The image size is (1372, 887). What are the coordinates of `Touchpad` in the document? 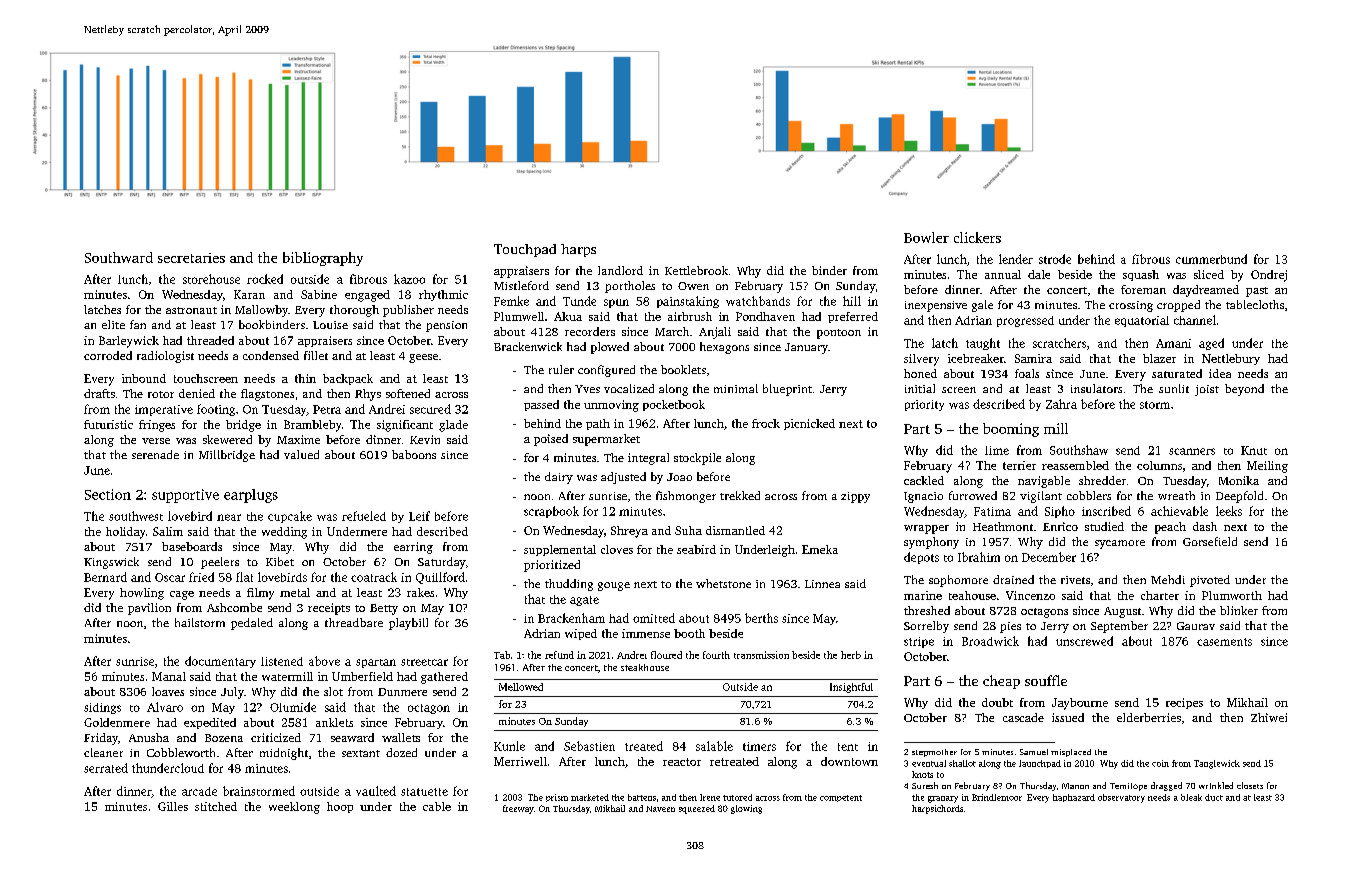 It's located at (525, 250).
